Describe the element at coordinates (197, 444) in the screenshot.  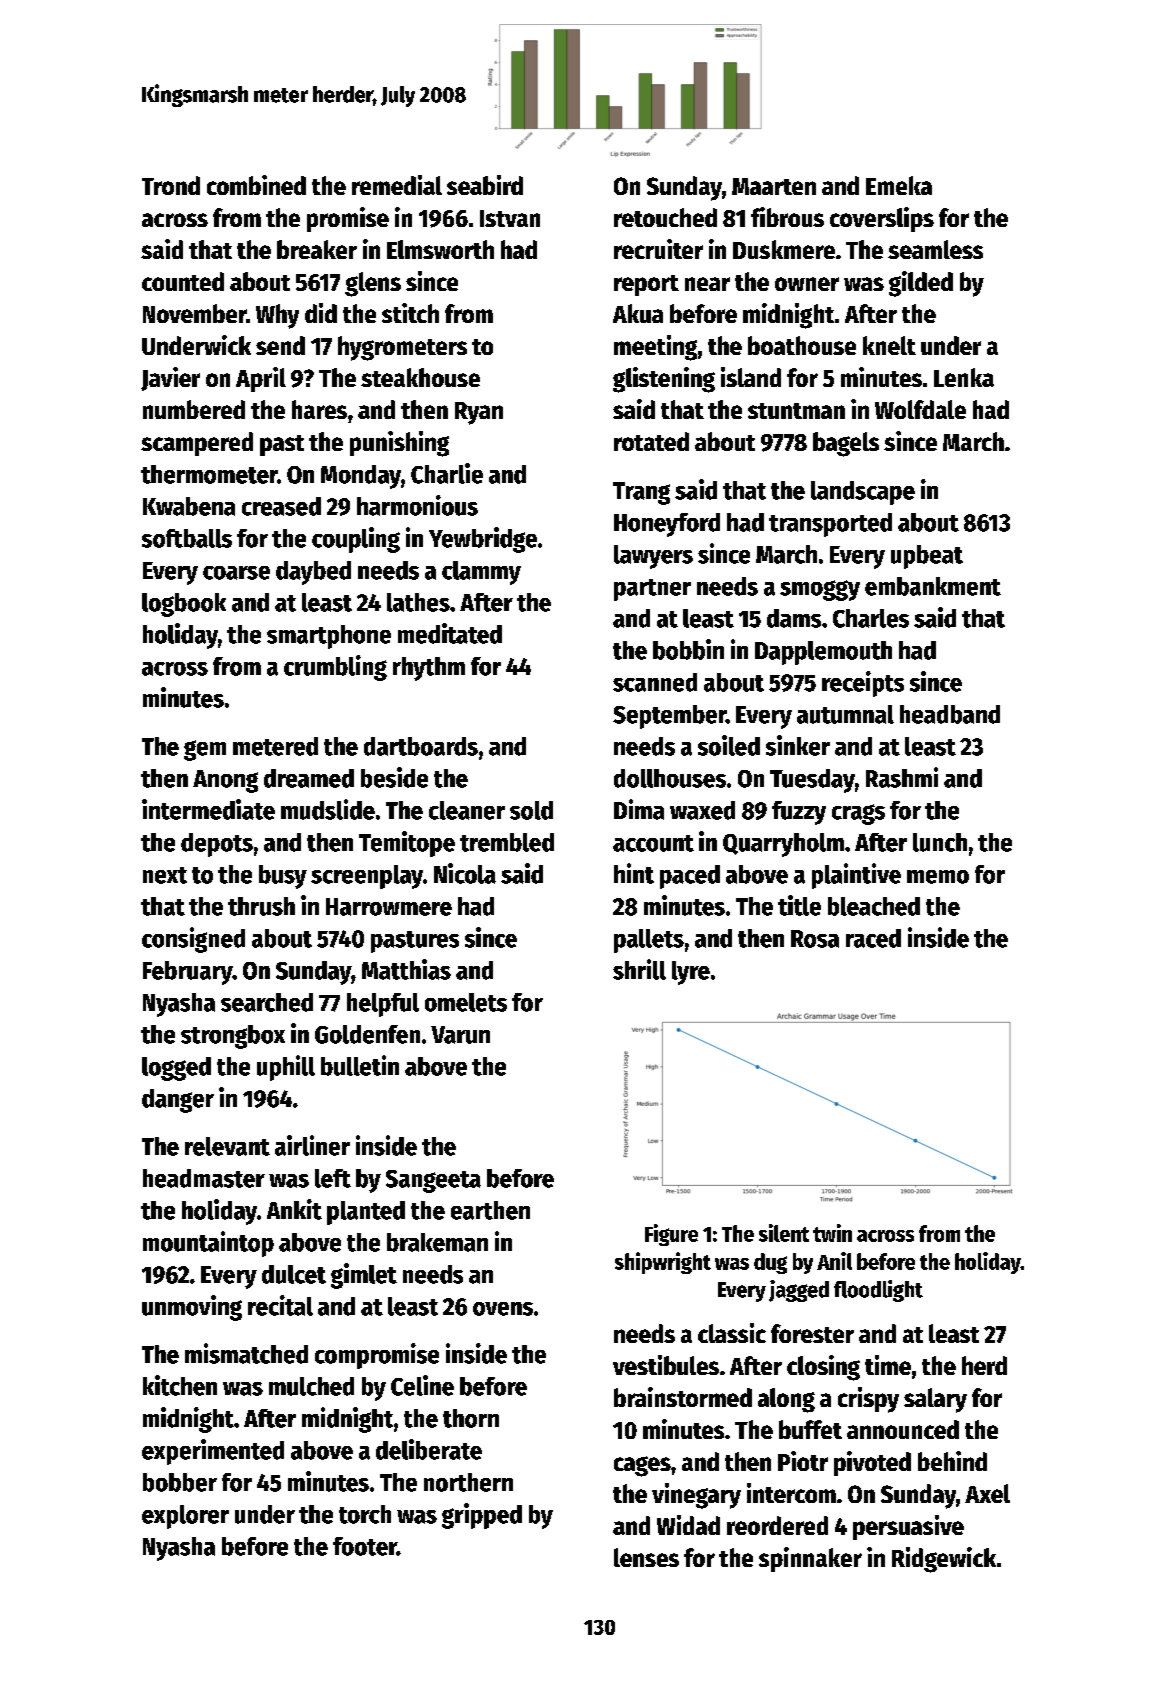
I see `scampered` at that location.
